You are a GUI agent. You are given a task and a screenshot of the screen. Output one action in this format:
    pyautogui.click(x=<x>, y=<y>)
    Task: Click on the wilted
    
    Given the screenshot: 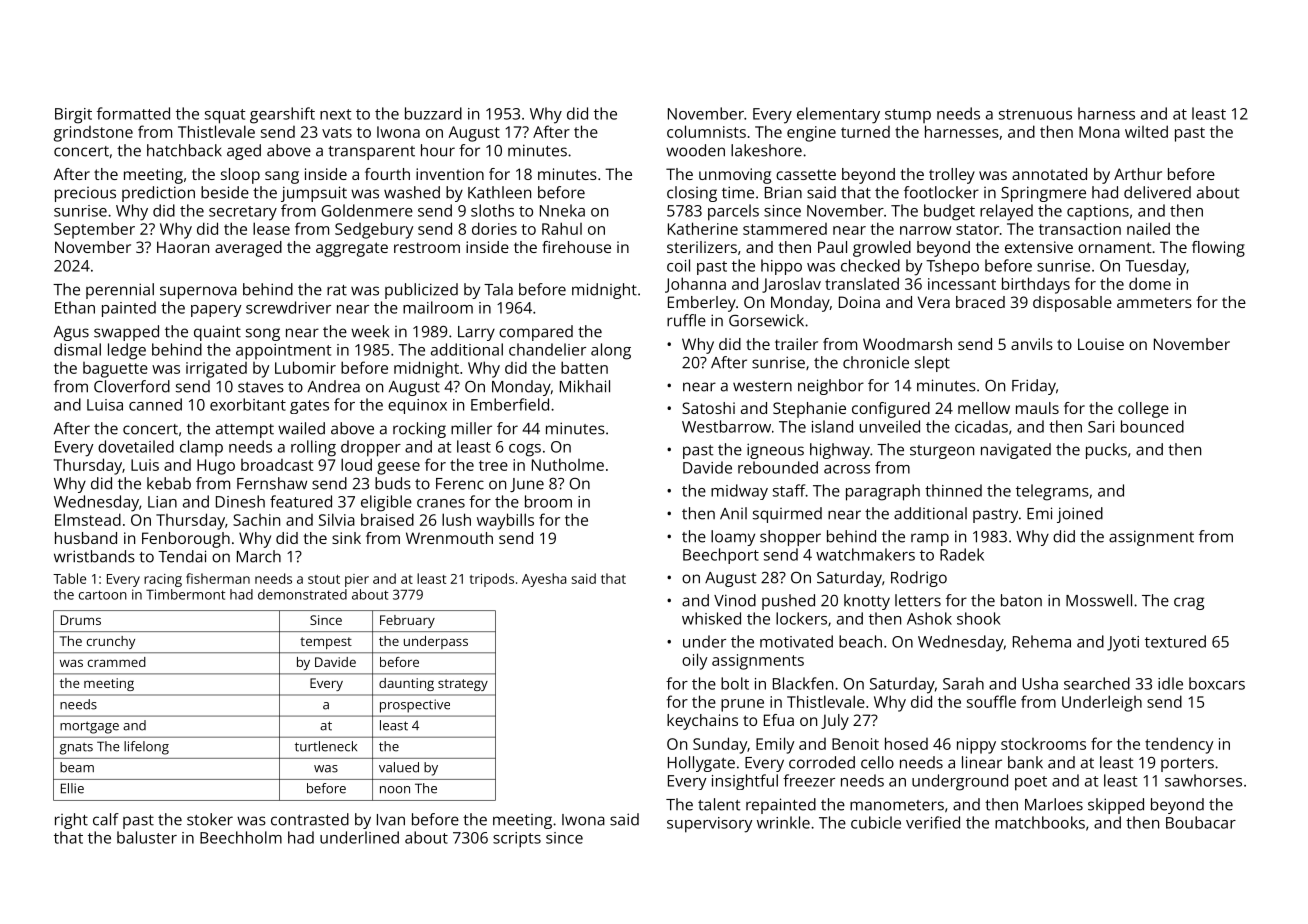 What is the action you would take?
    pyautogui.click(x=1146, y=131)
